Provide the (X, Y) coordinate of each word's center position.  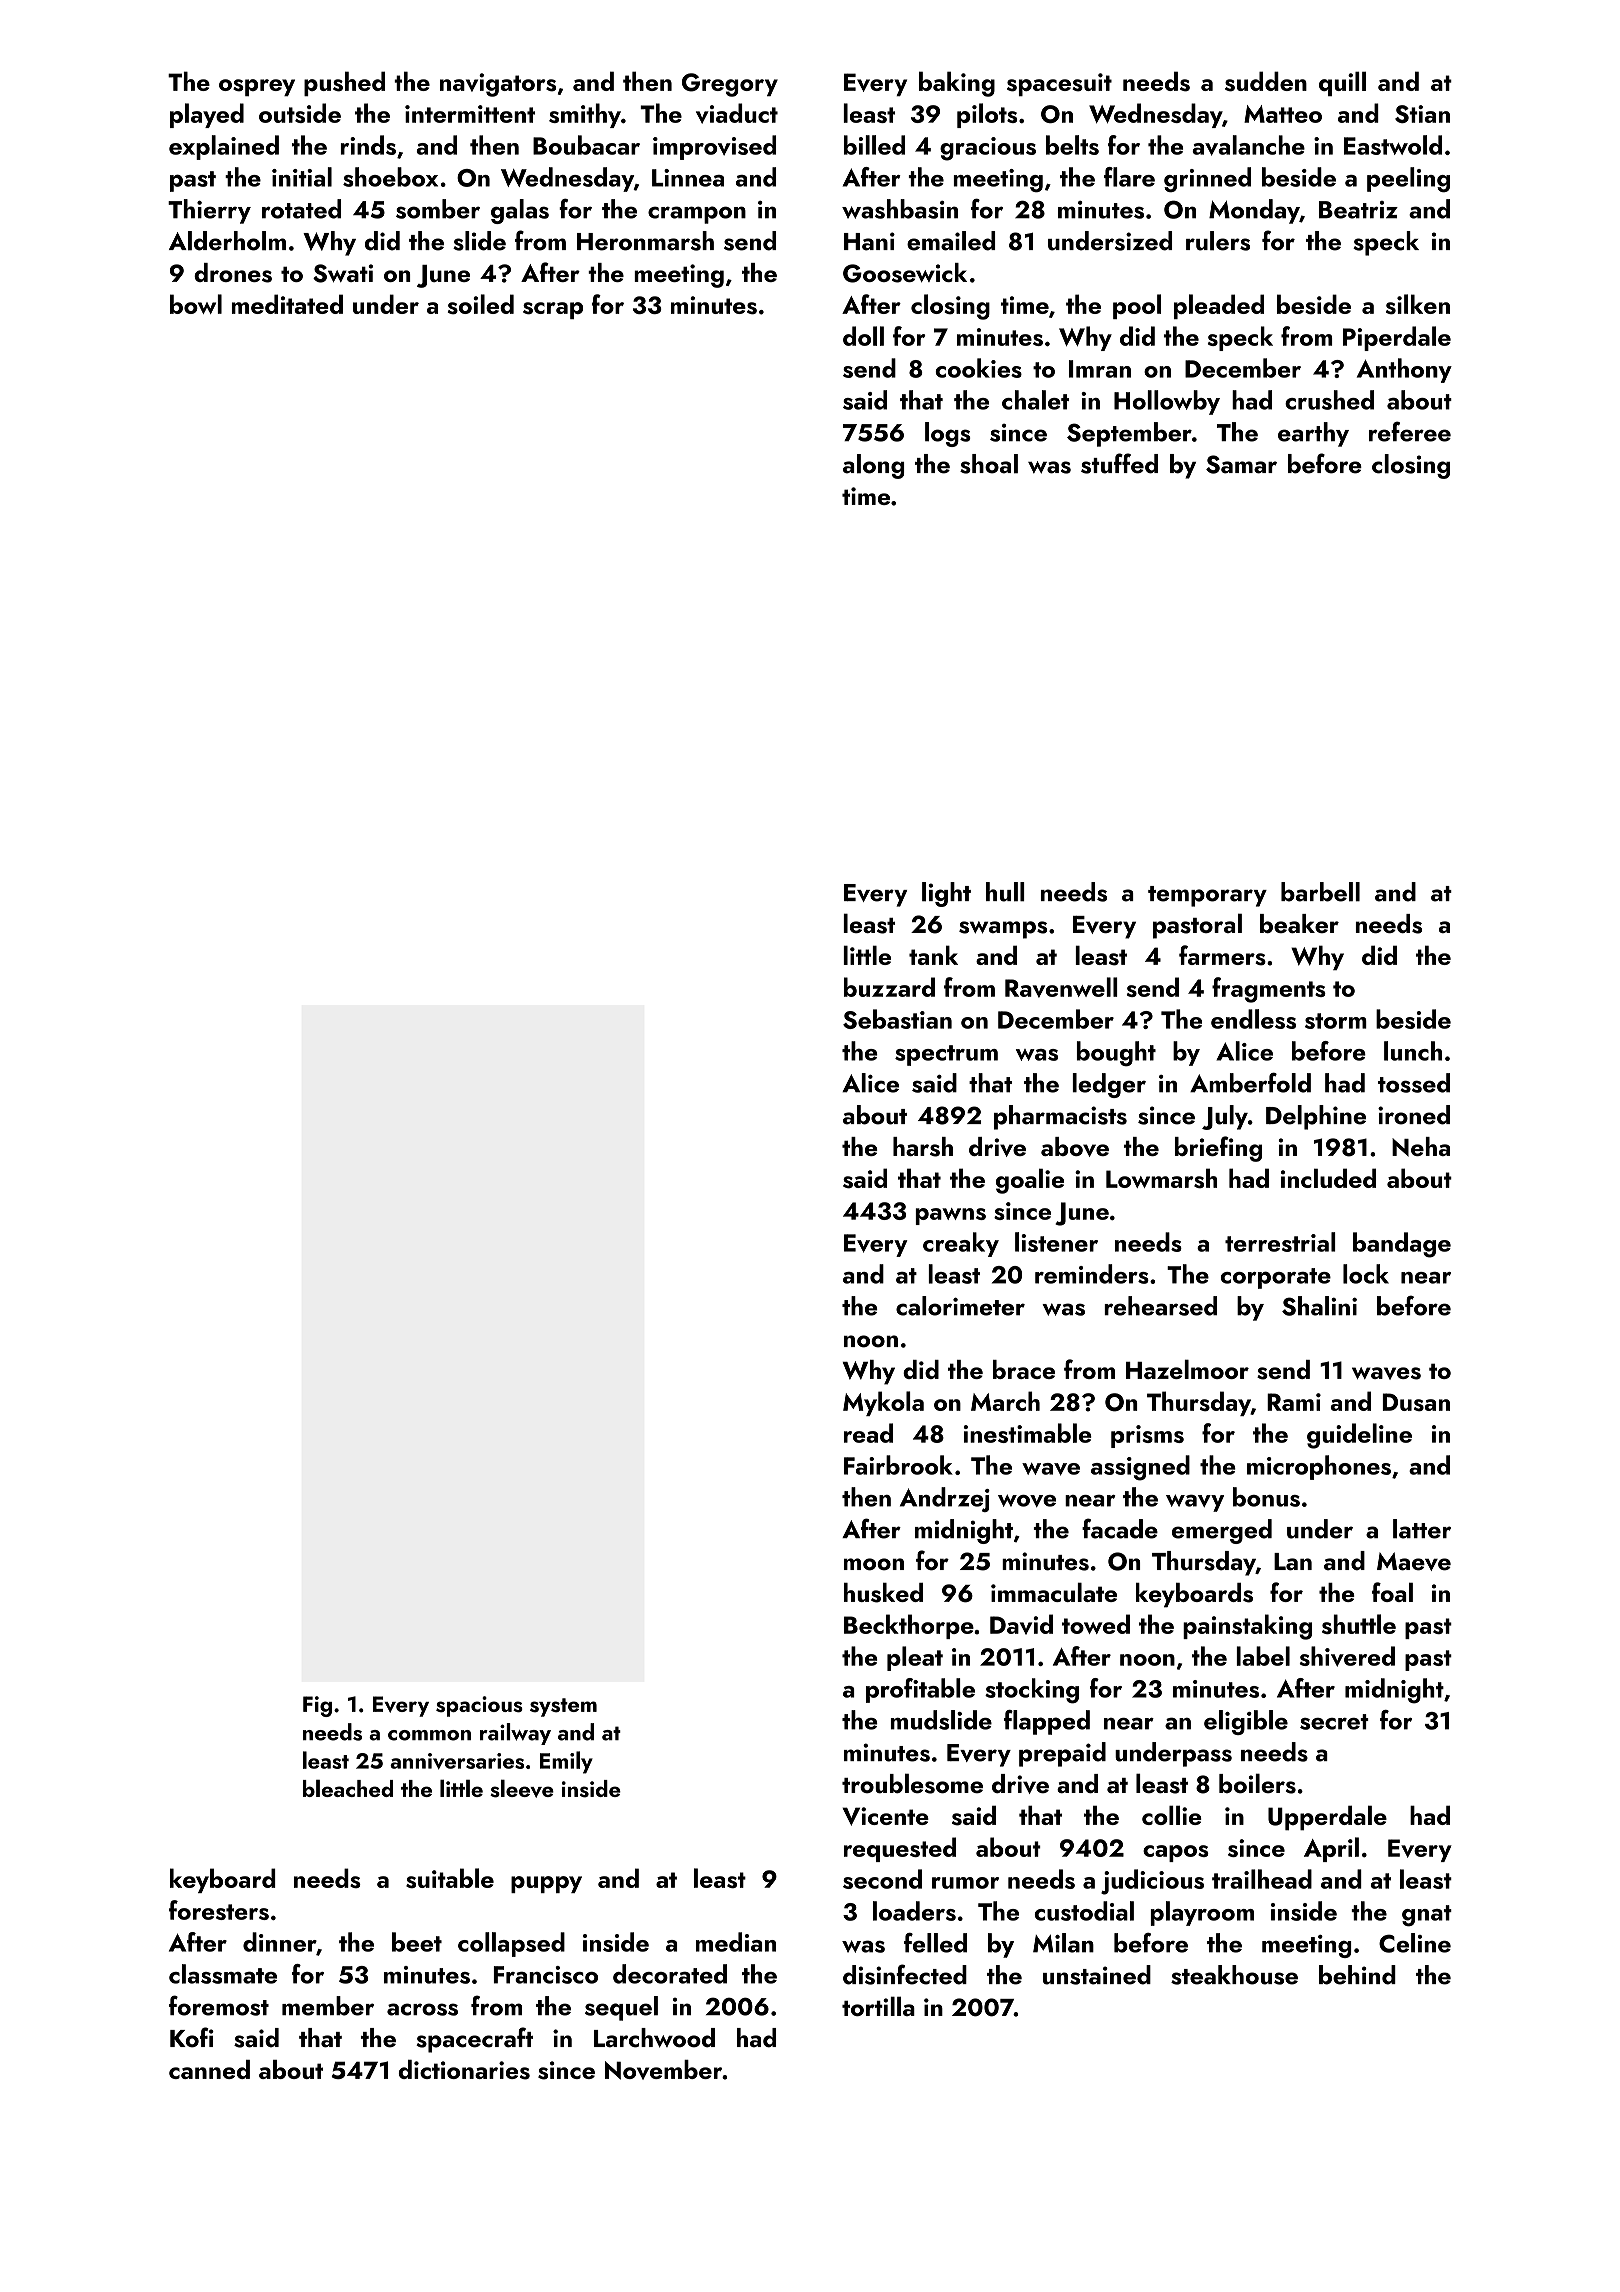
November (663, 2070)
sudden (1266, 81)
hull (1005, 892)
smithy (585, 115)
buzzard (889, 987)
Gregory (730, 85)
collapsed (511, 1944)
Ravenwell (1061, 987)
